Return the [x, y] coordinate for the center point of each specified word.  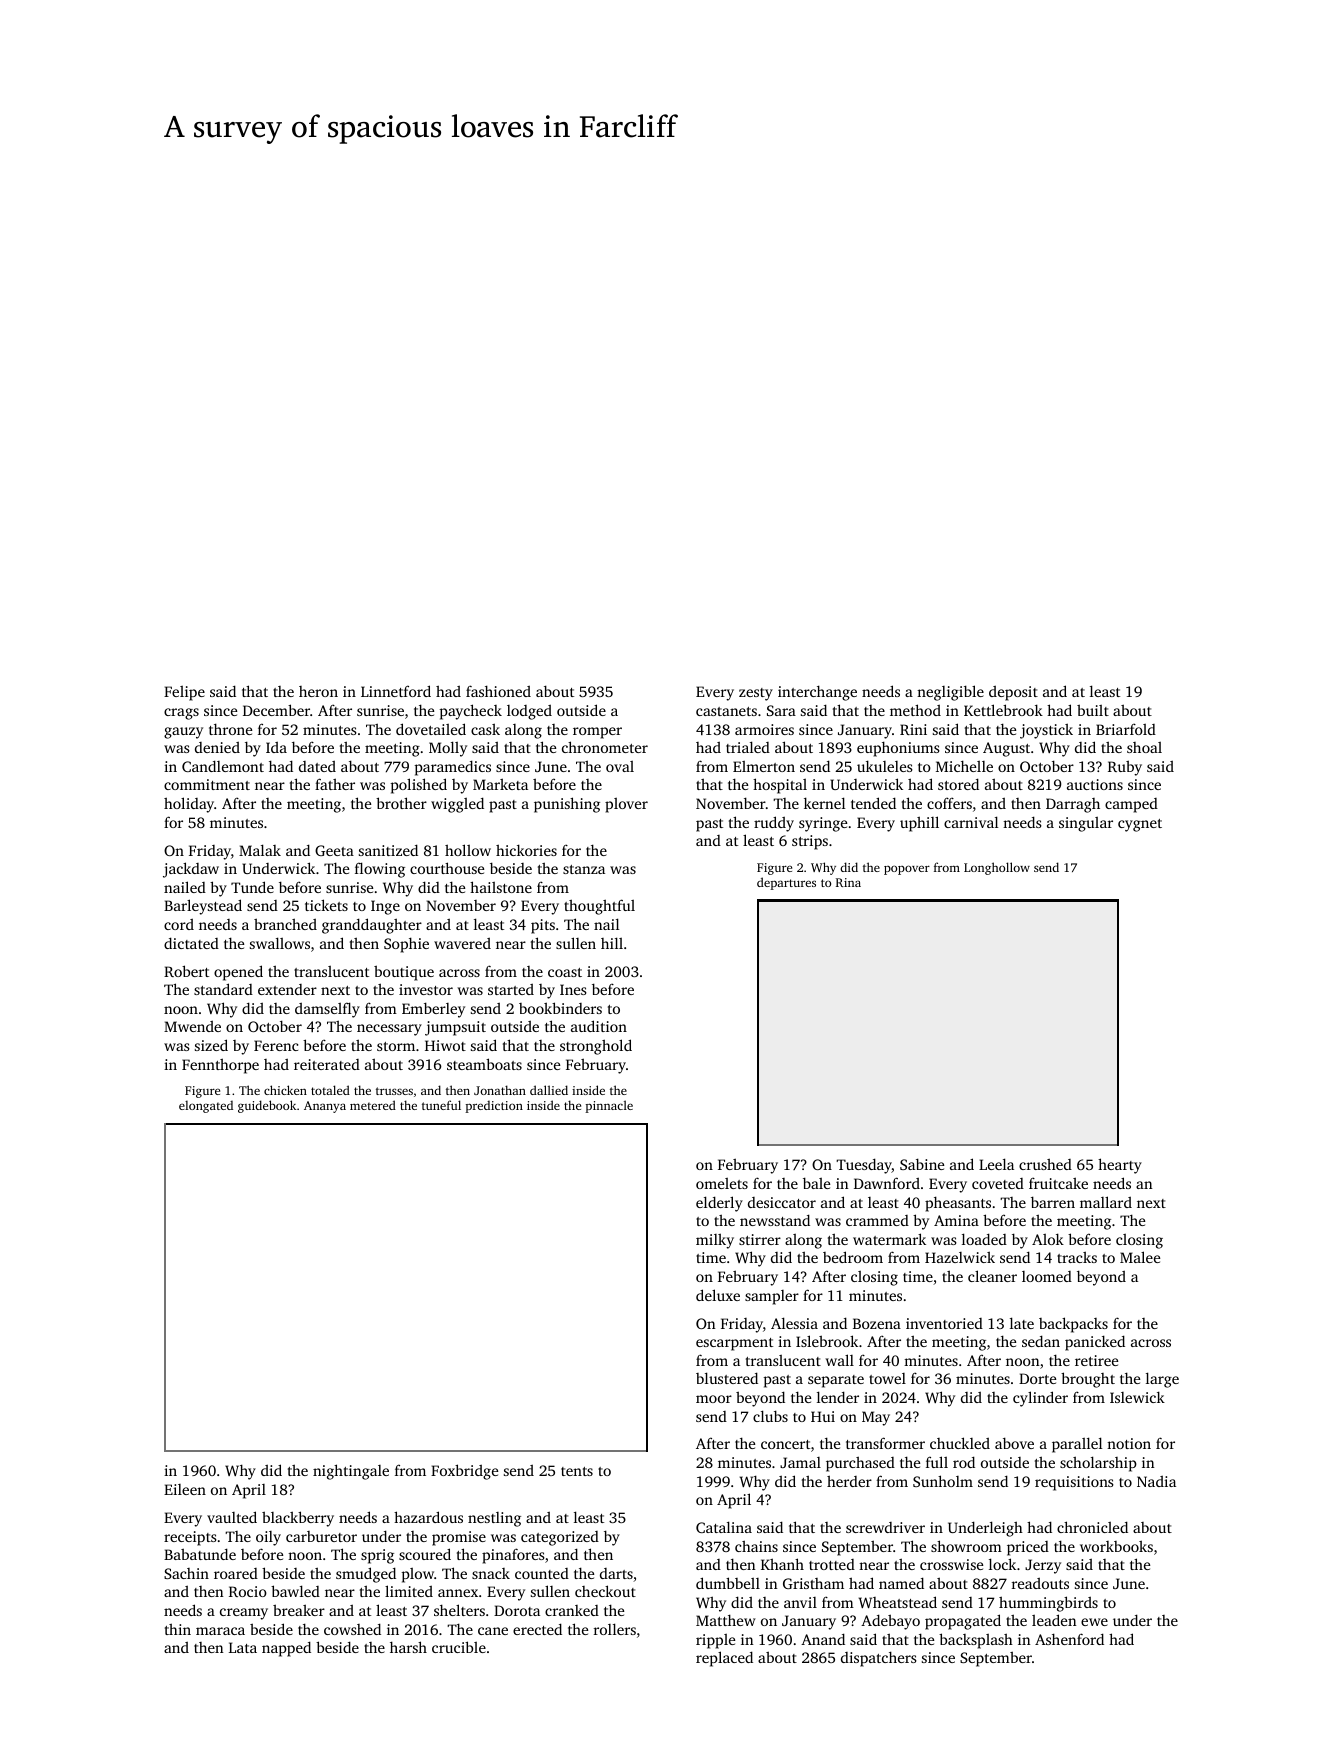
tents [577, 1471]
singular [1086, 824]
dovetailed [431, 729]
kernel [824, 803]
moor [714, 1399]
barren [1053, 1202]
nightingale [351, 1472]
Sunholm [943, 1481]
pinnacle [609, 1106]
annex [458, 1593]
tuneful [441, 1105]
